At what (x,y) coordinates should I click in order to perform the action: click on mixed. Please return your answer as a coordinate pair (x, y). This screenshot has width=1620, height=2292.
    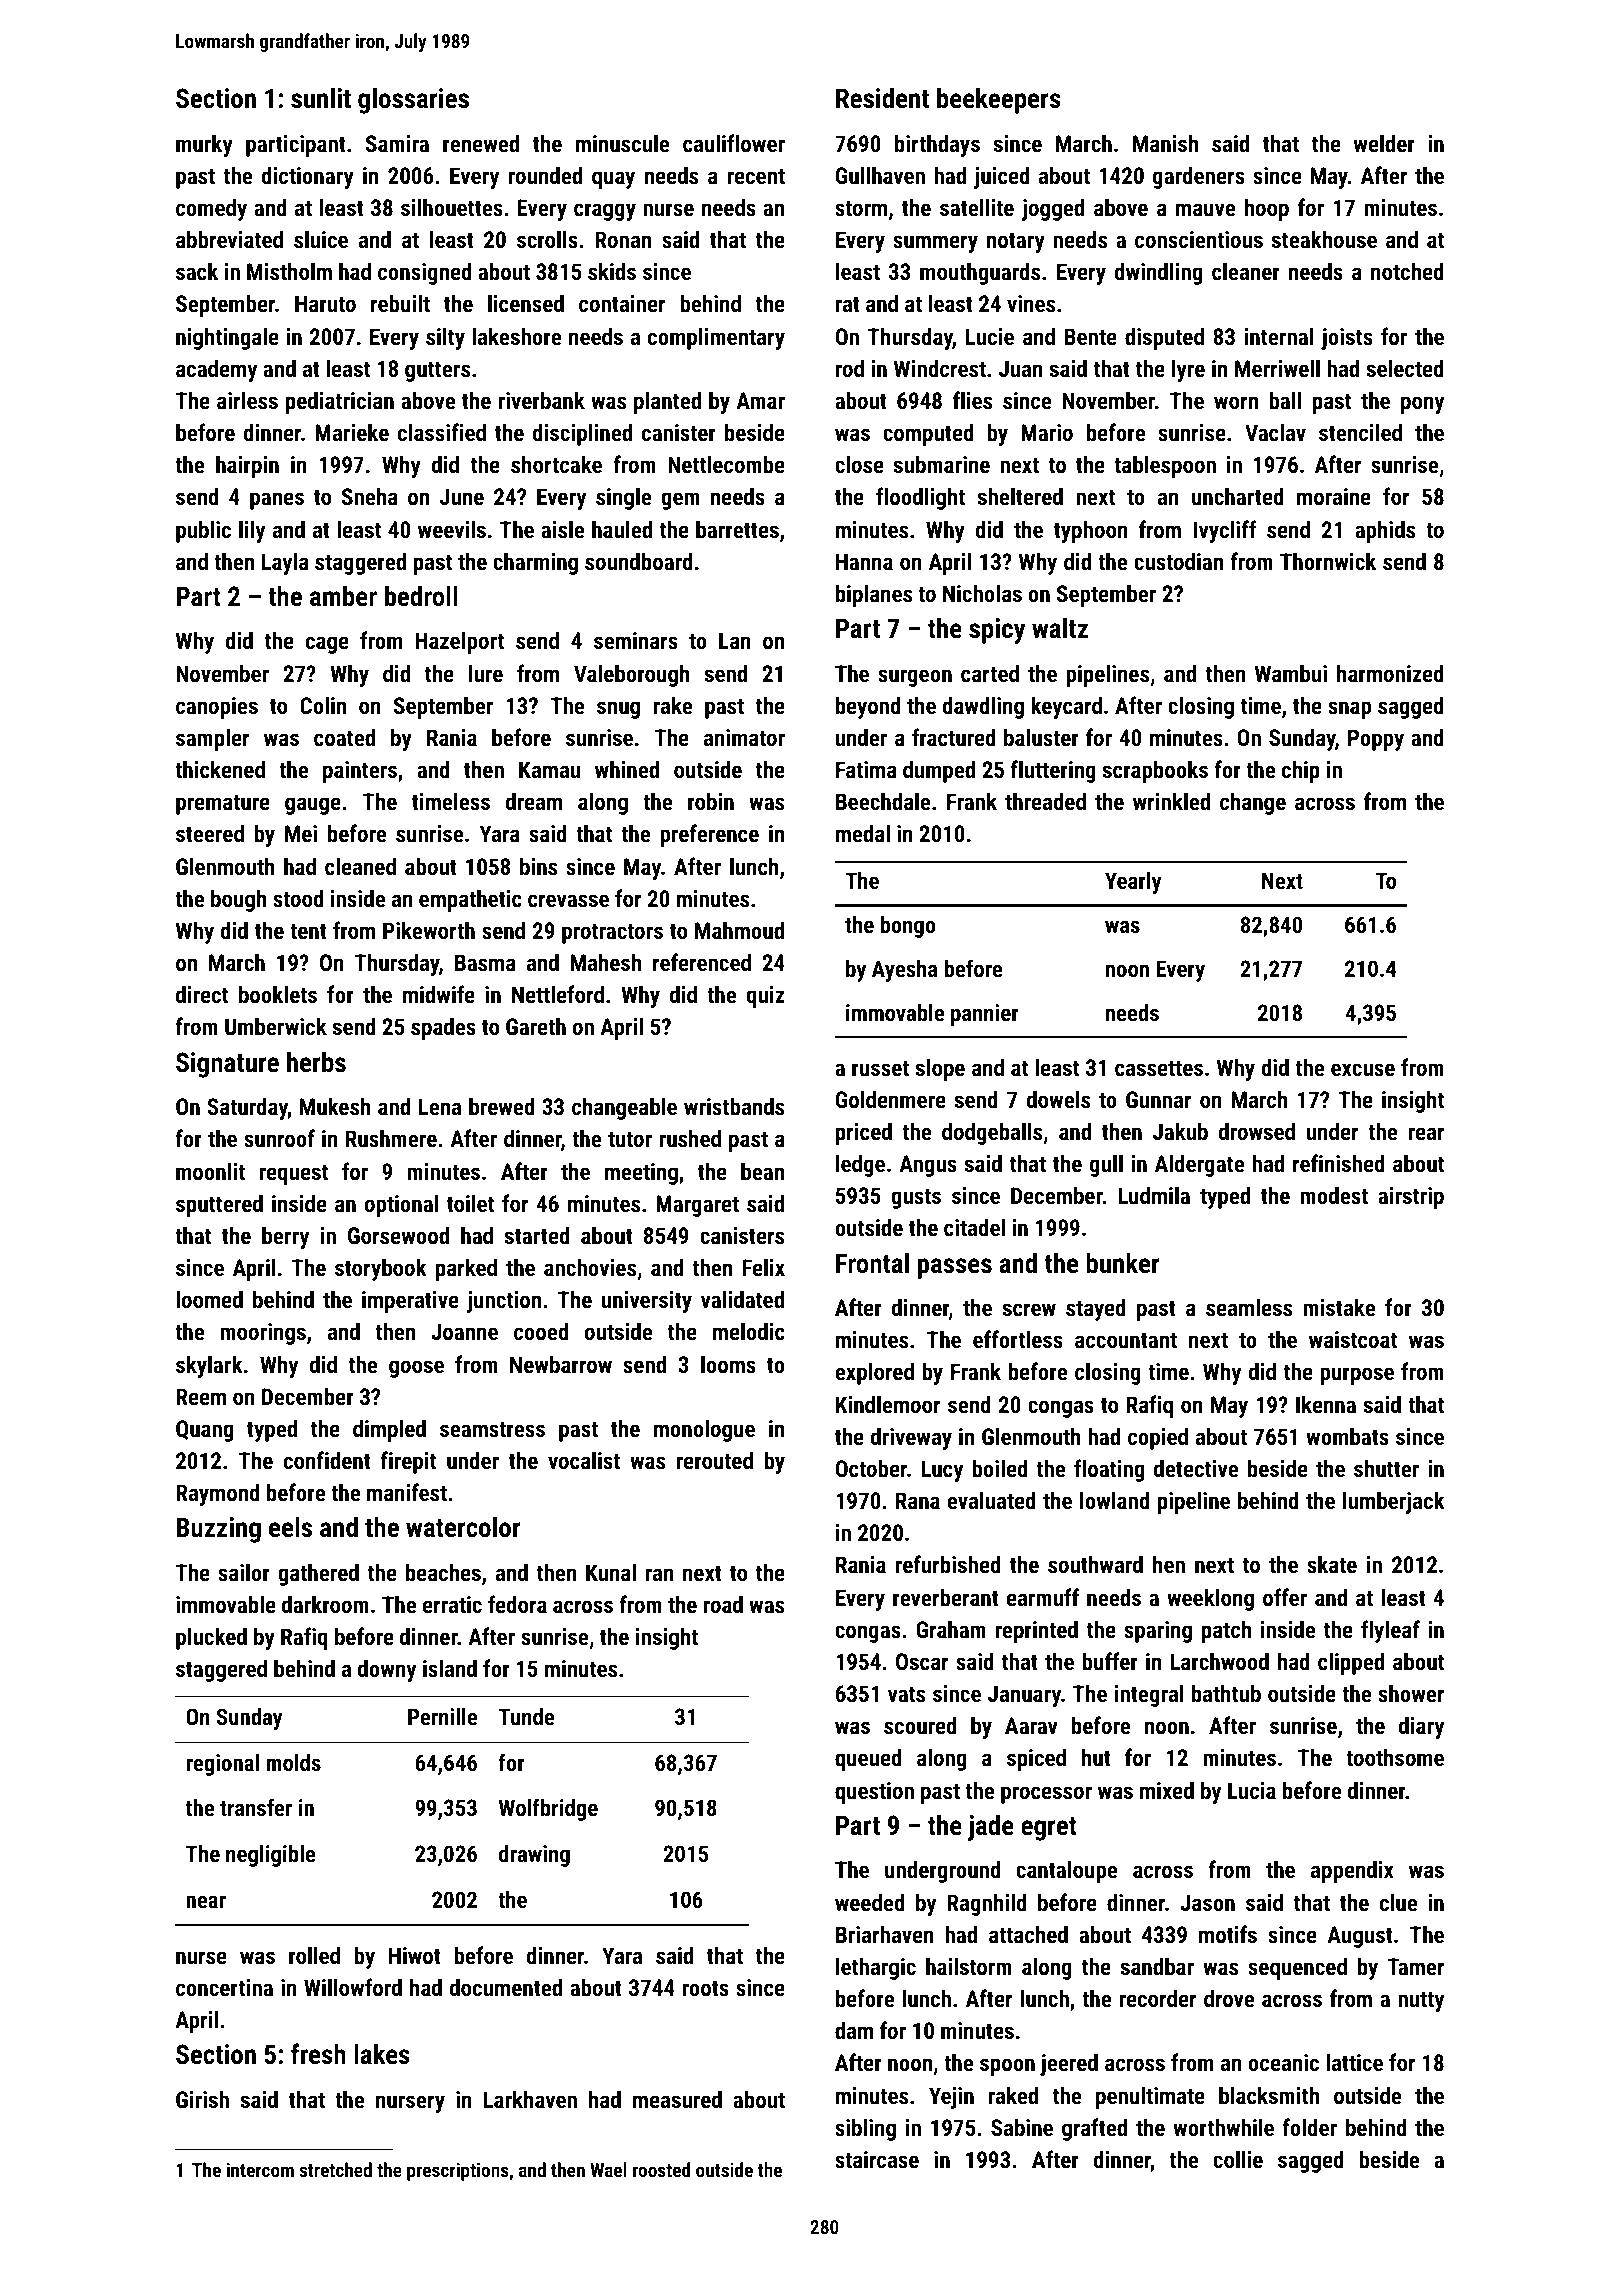
    Looking at the image, I should click on (1167, 1790).
